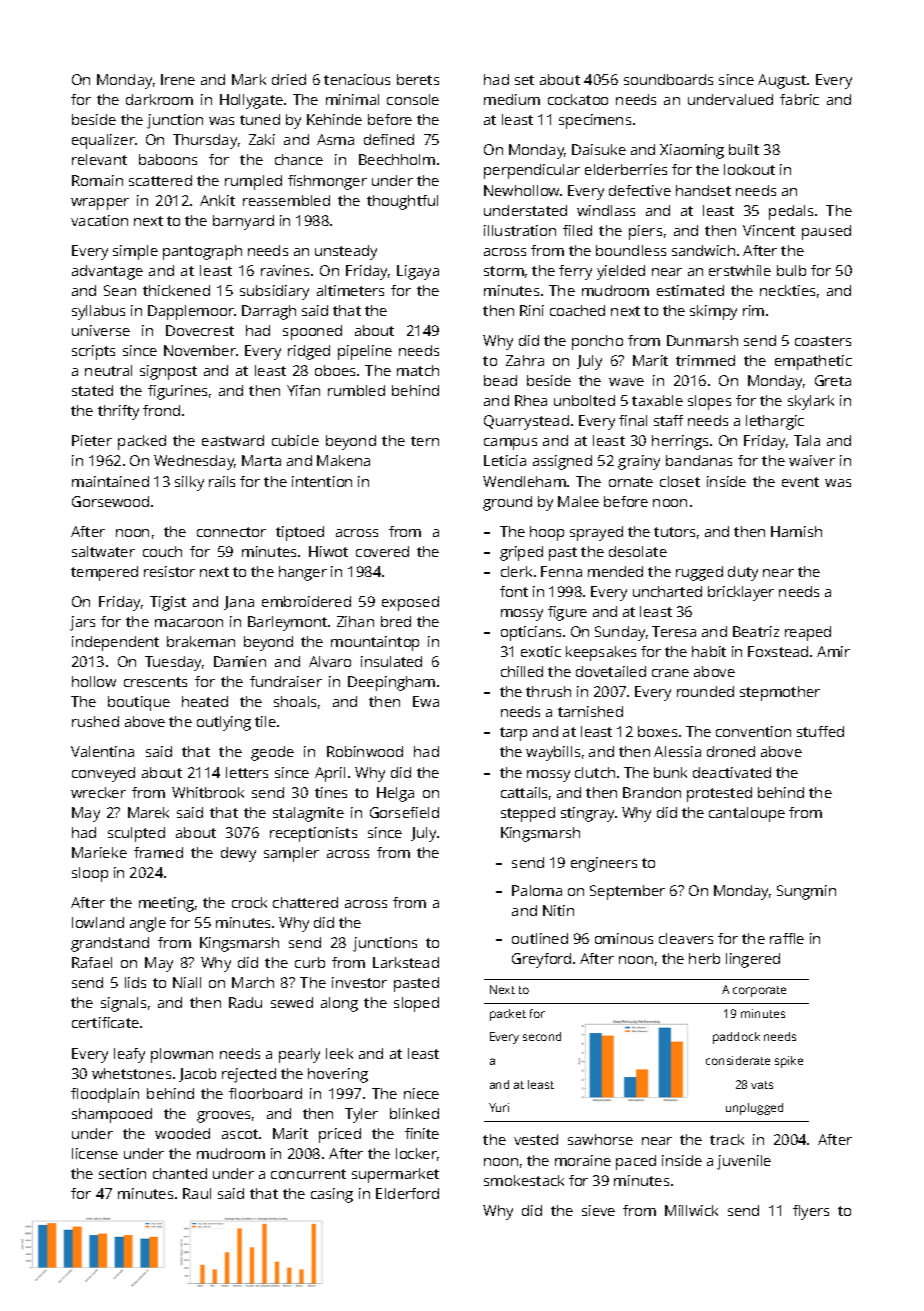 This screenshot has height=1311, width=924. Describe the element at coordinates (562, 462) in the screenshot. I see `assigned` at that location.
